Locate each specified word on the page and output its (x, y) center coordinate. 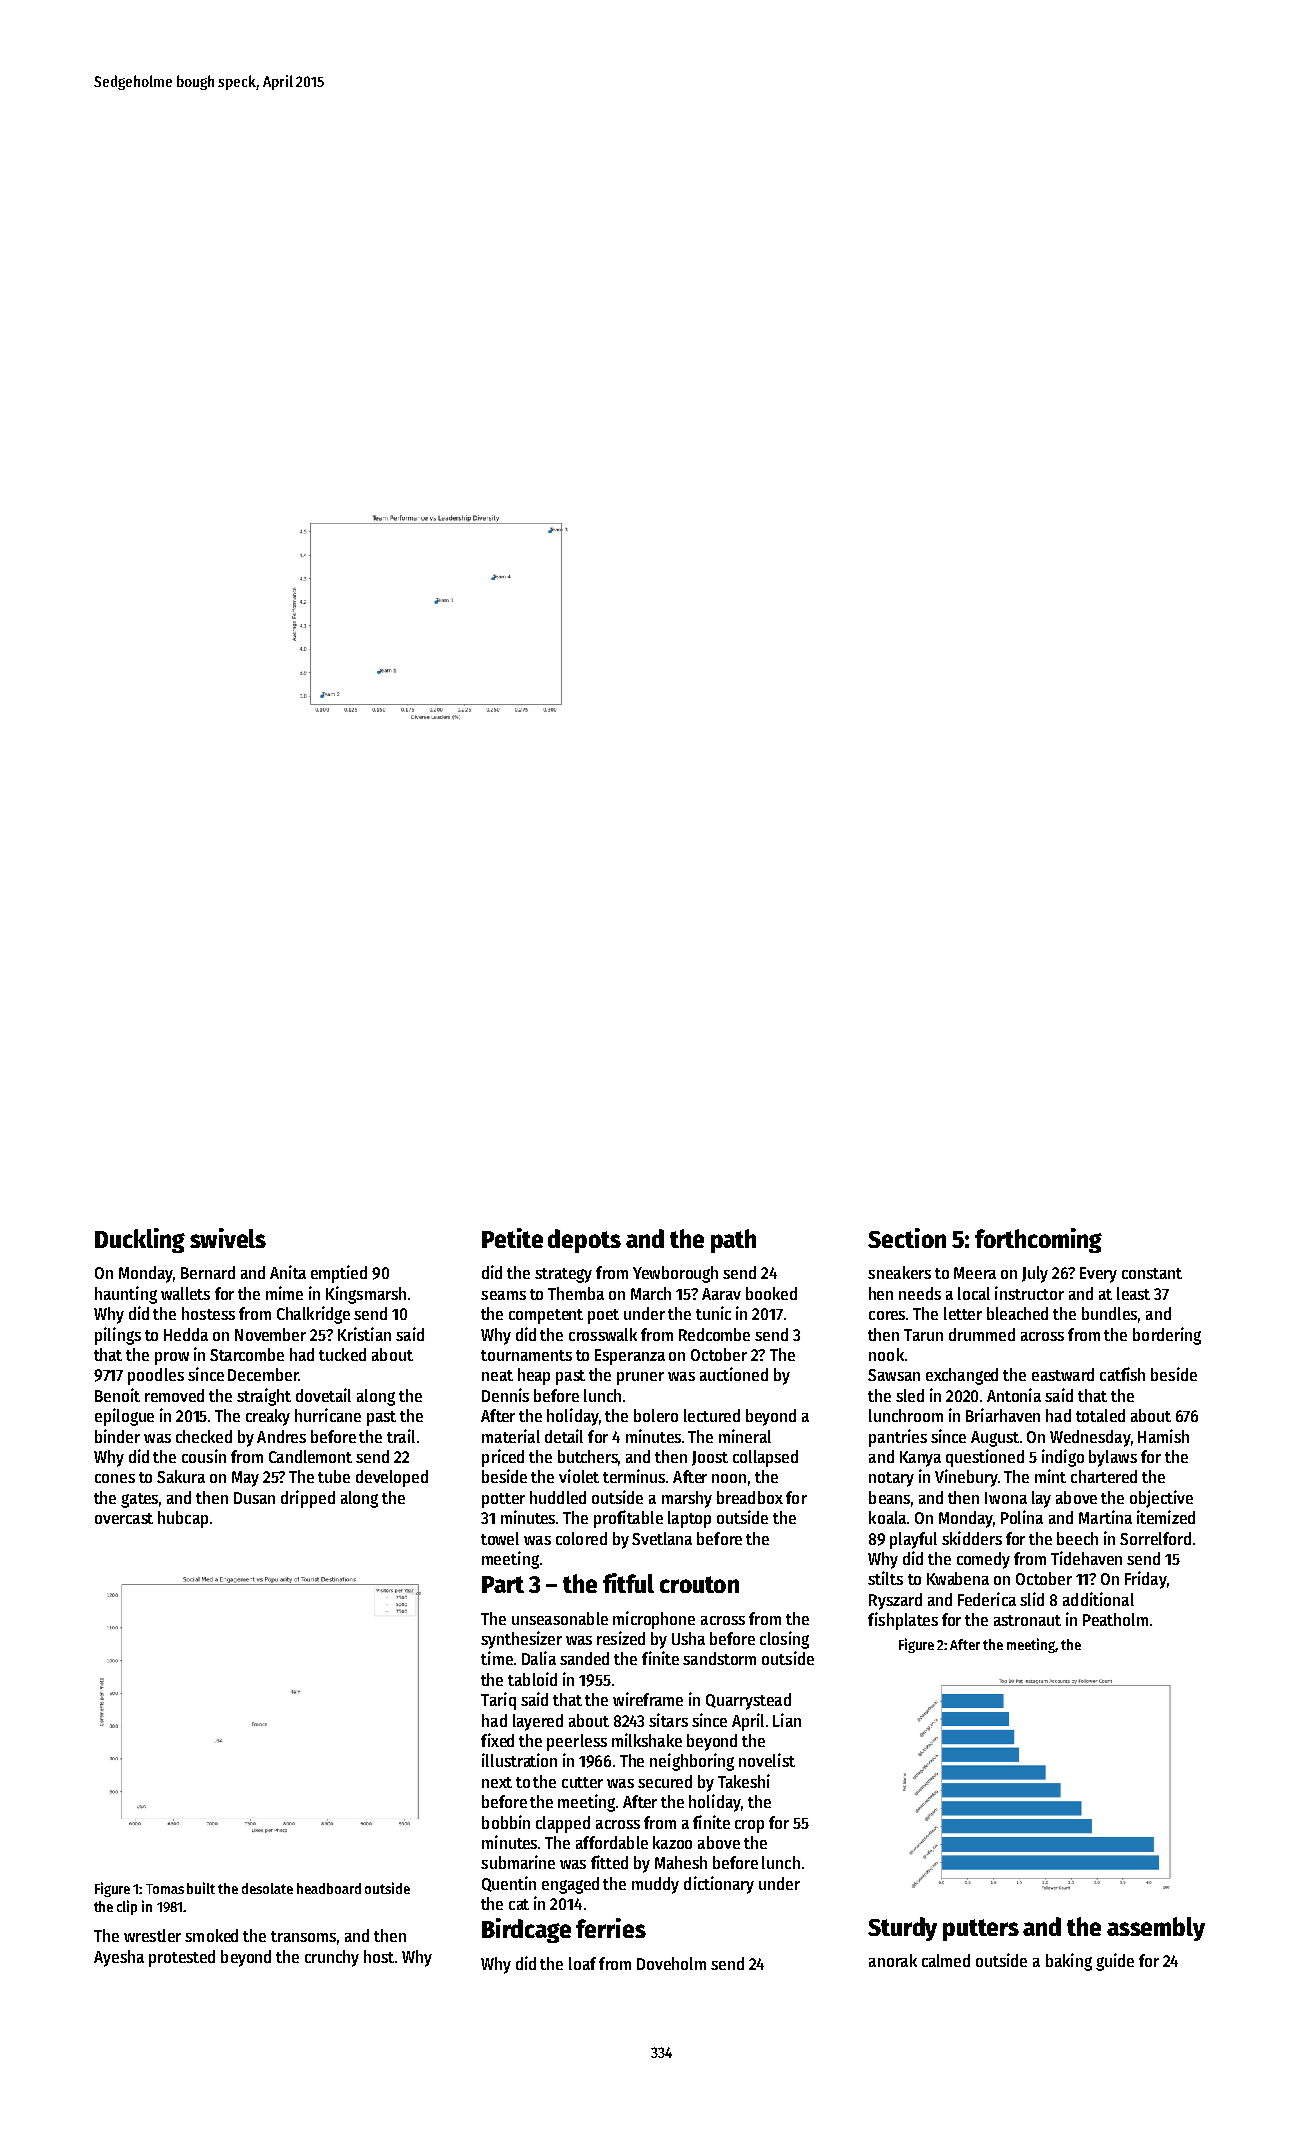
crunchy (332, 1958)
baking (1069, 1962)
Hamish (1163, 1436)
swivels (228, 1238)
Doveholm (671, 1963)
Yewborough (675, 1274)
